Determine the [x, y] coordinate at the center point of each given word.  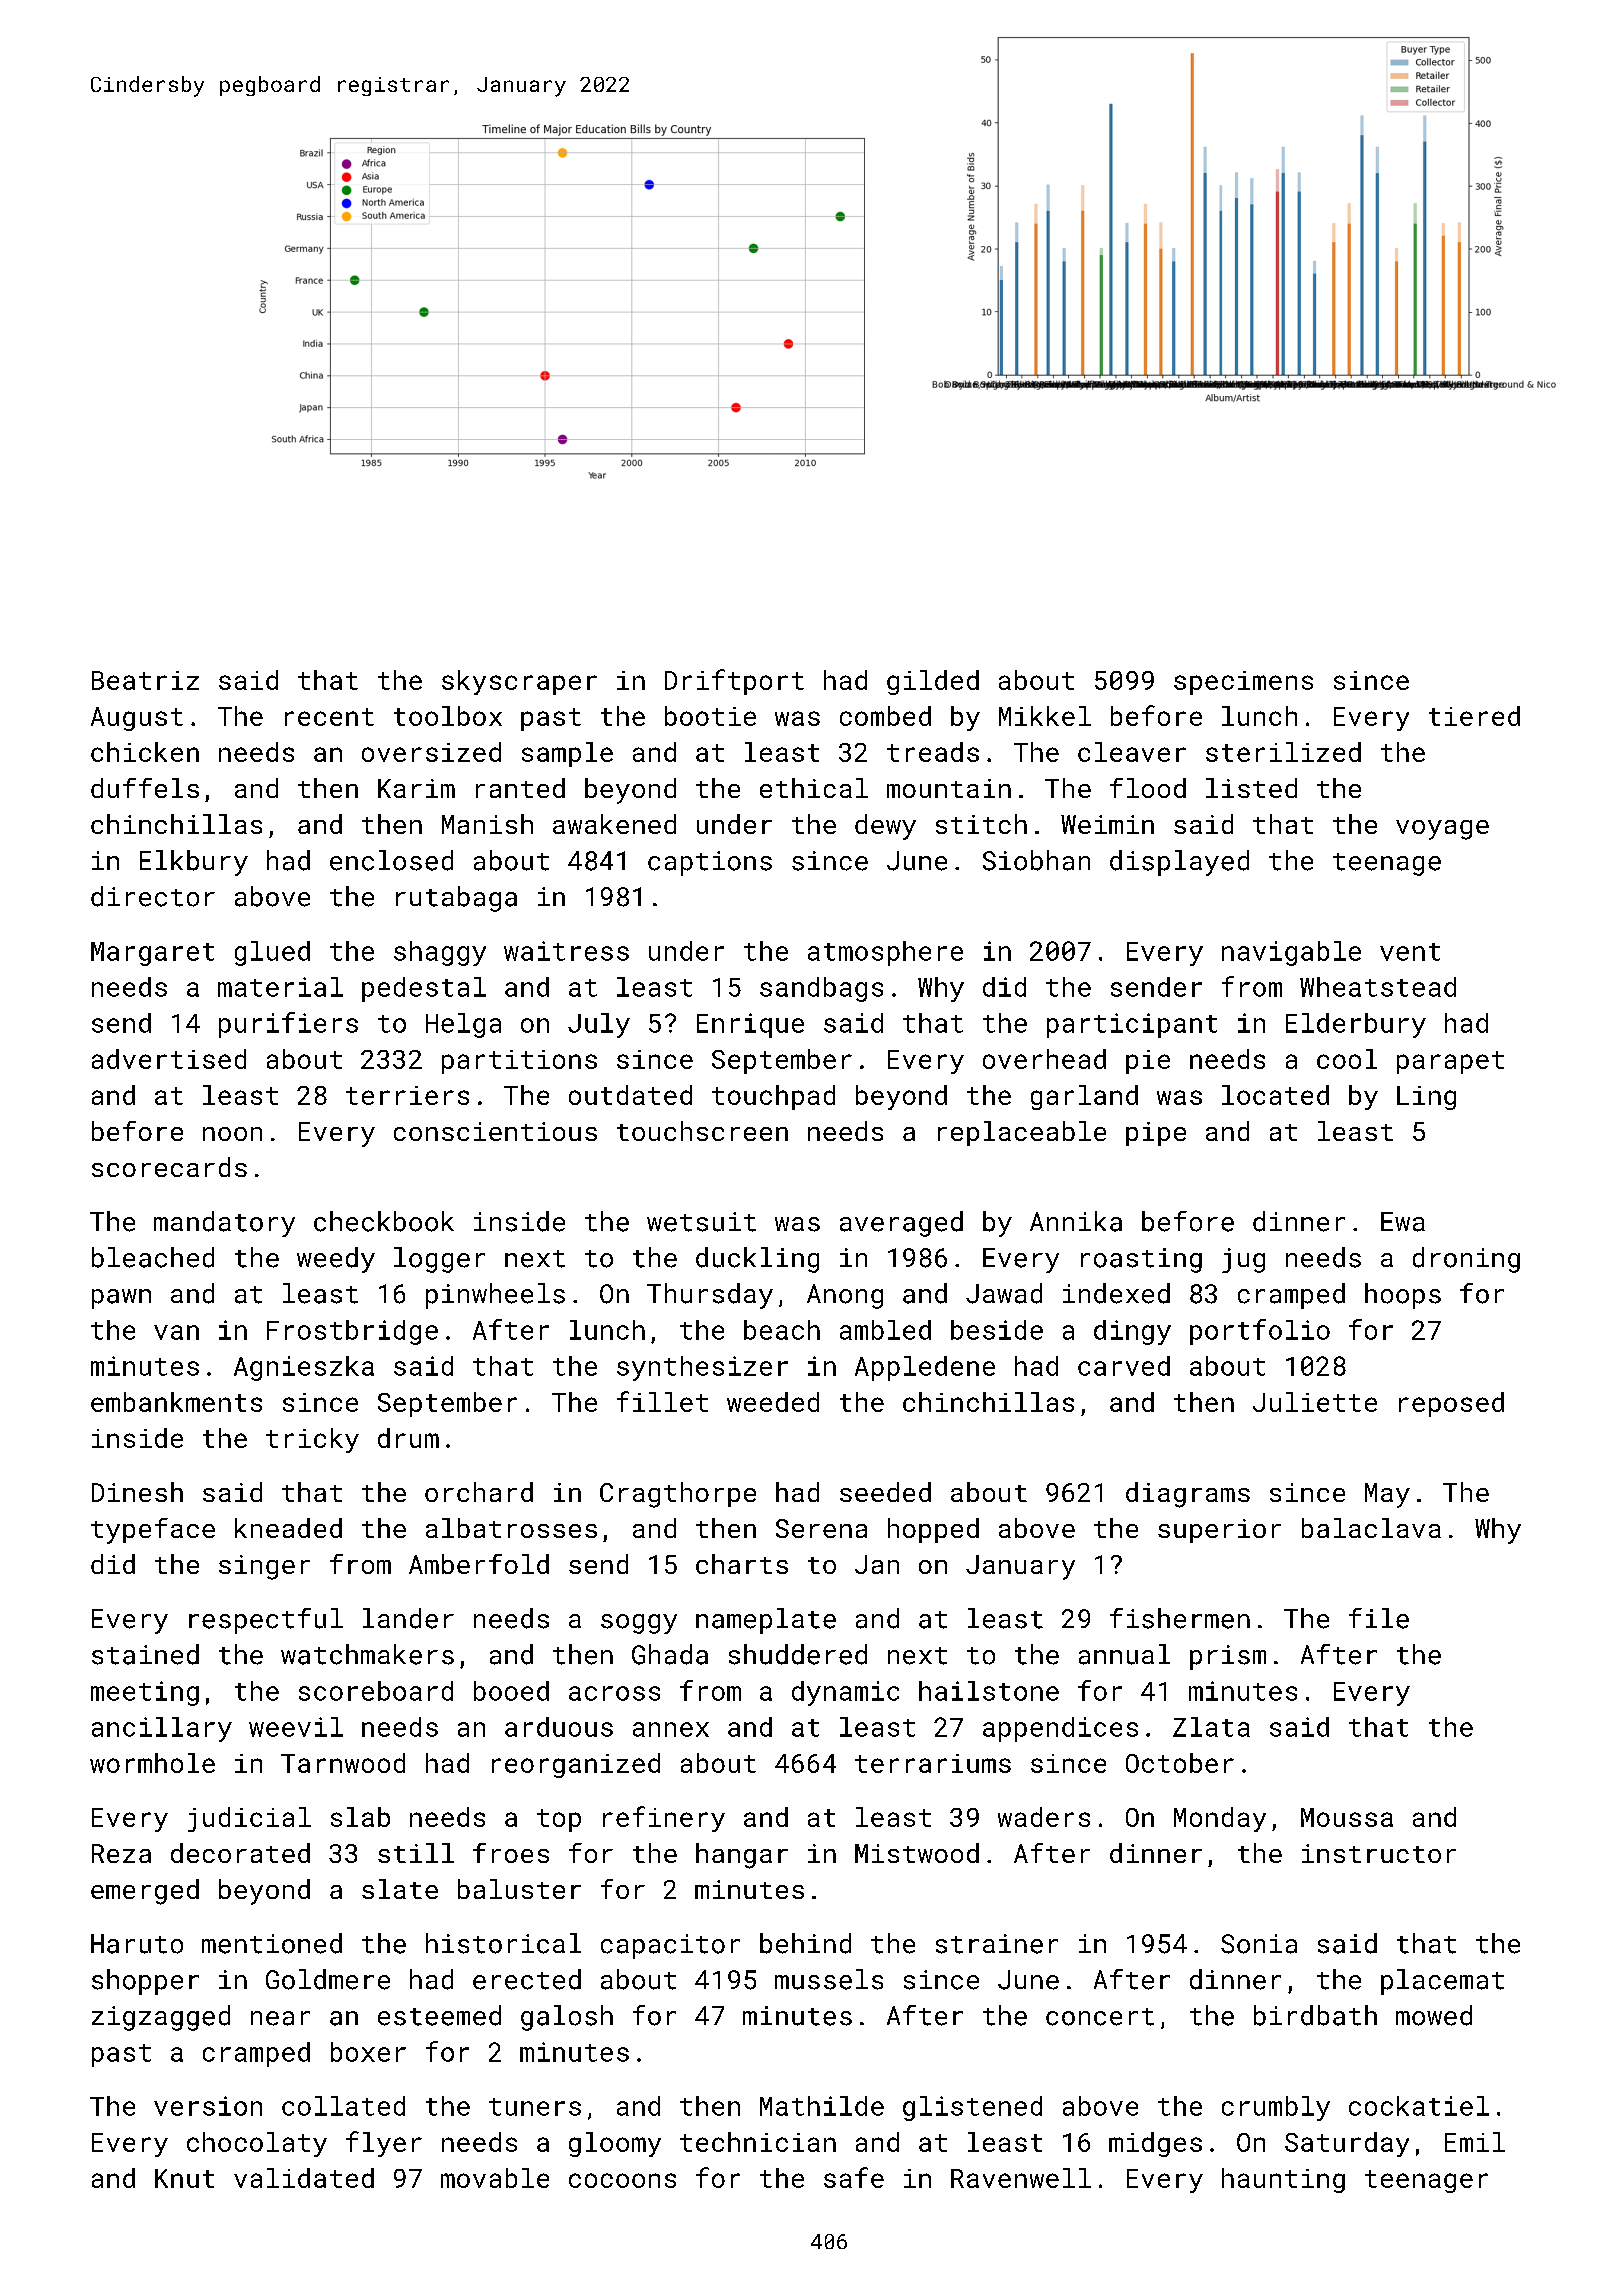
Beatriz [145, 680]
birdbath [1315, 2015]
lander [408, 1618]
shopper [145, 1982]
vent [1410, 952]
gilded [933, 682]
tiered [1474, 716]
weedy [336, 1260]
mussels [829, 1979]
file [1379, 1618]
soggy [639, 1624]
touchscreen [702, 1131]
